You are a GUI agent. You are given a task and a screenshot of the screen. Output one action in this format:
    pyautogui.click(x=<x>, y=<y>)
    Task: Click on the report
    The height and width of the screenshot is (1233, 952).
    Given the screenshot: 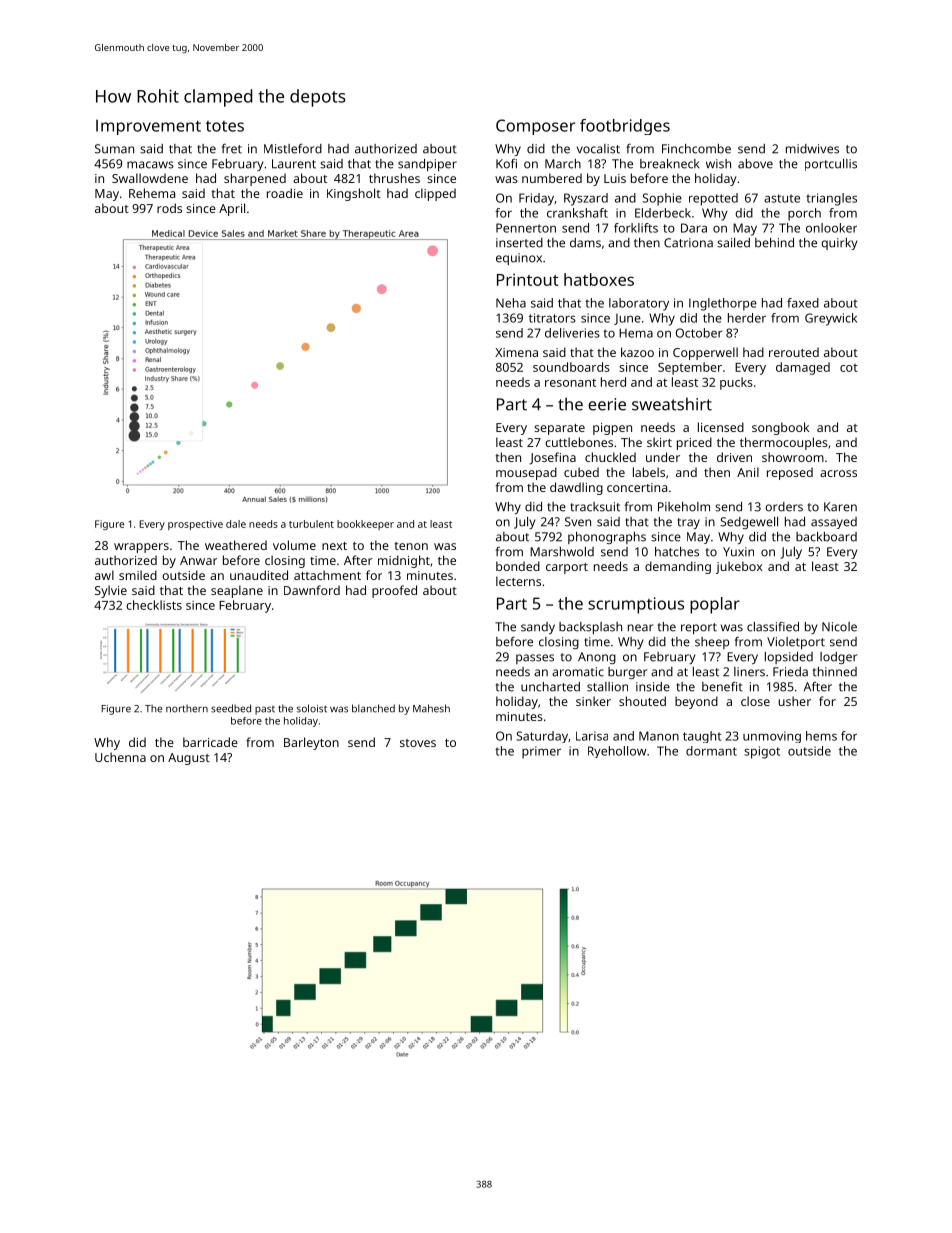 What is the action you would take?
    pyautogui.click(x=699, y=628)
